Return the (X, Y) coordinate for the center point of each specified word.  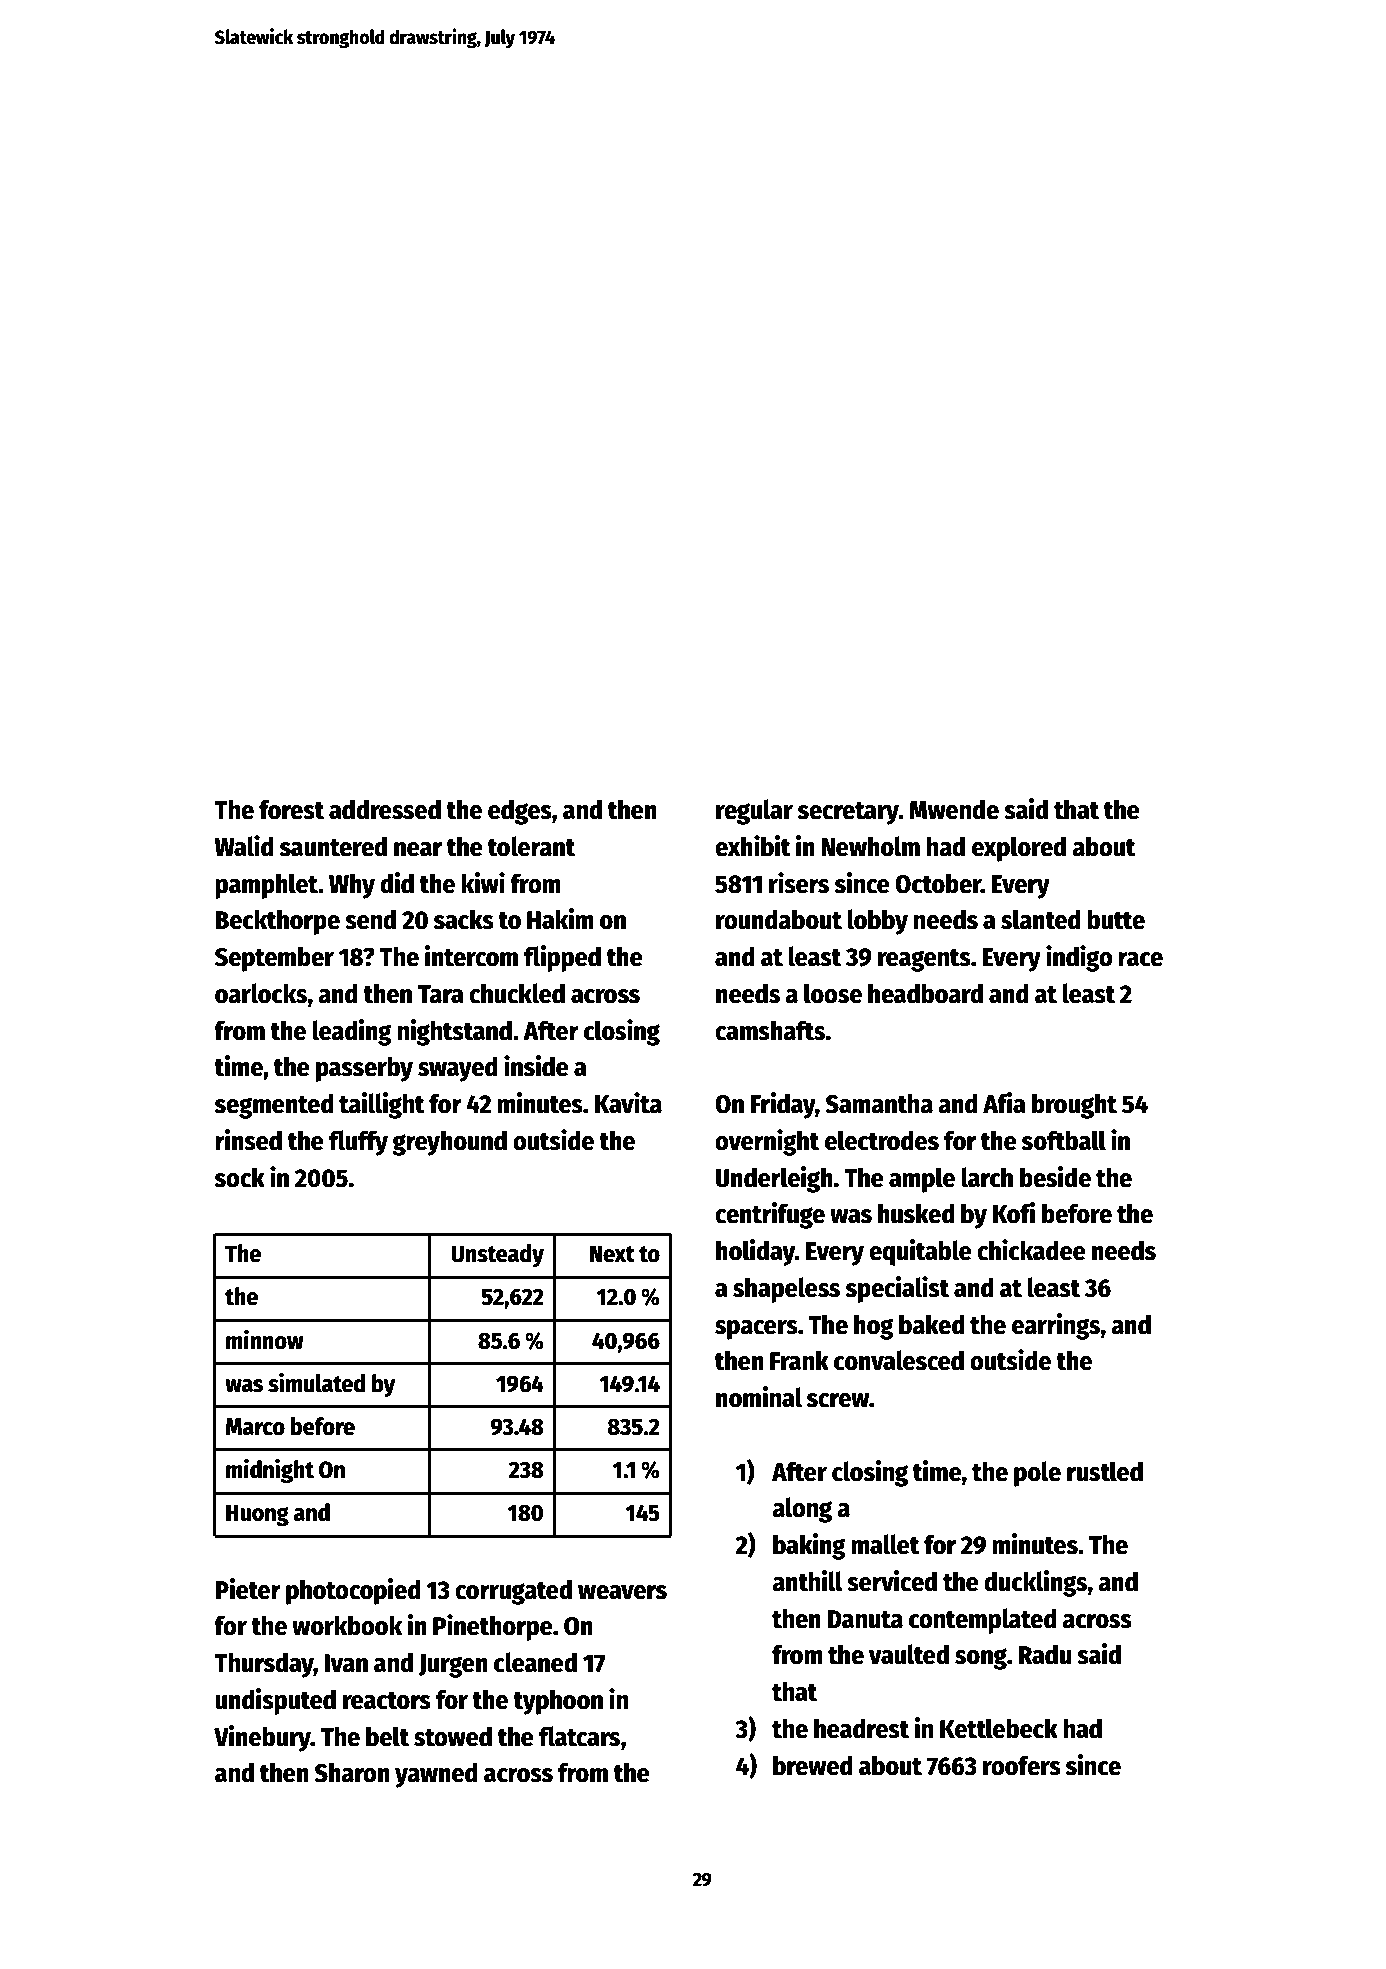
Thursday (264, 1665)
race (1140, 959)
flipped (562, 958)
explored (1019, 849)
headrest (861, 1728)
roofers (1022, 1765)
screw (838, 1400)
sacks (464, 919)
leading (352, 1032)
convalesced (899, 1360)
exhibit (753, 846)
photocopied (353, 1591)
